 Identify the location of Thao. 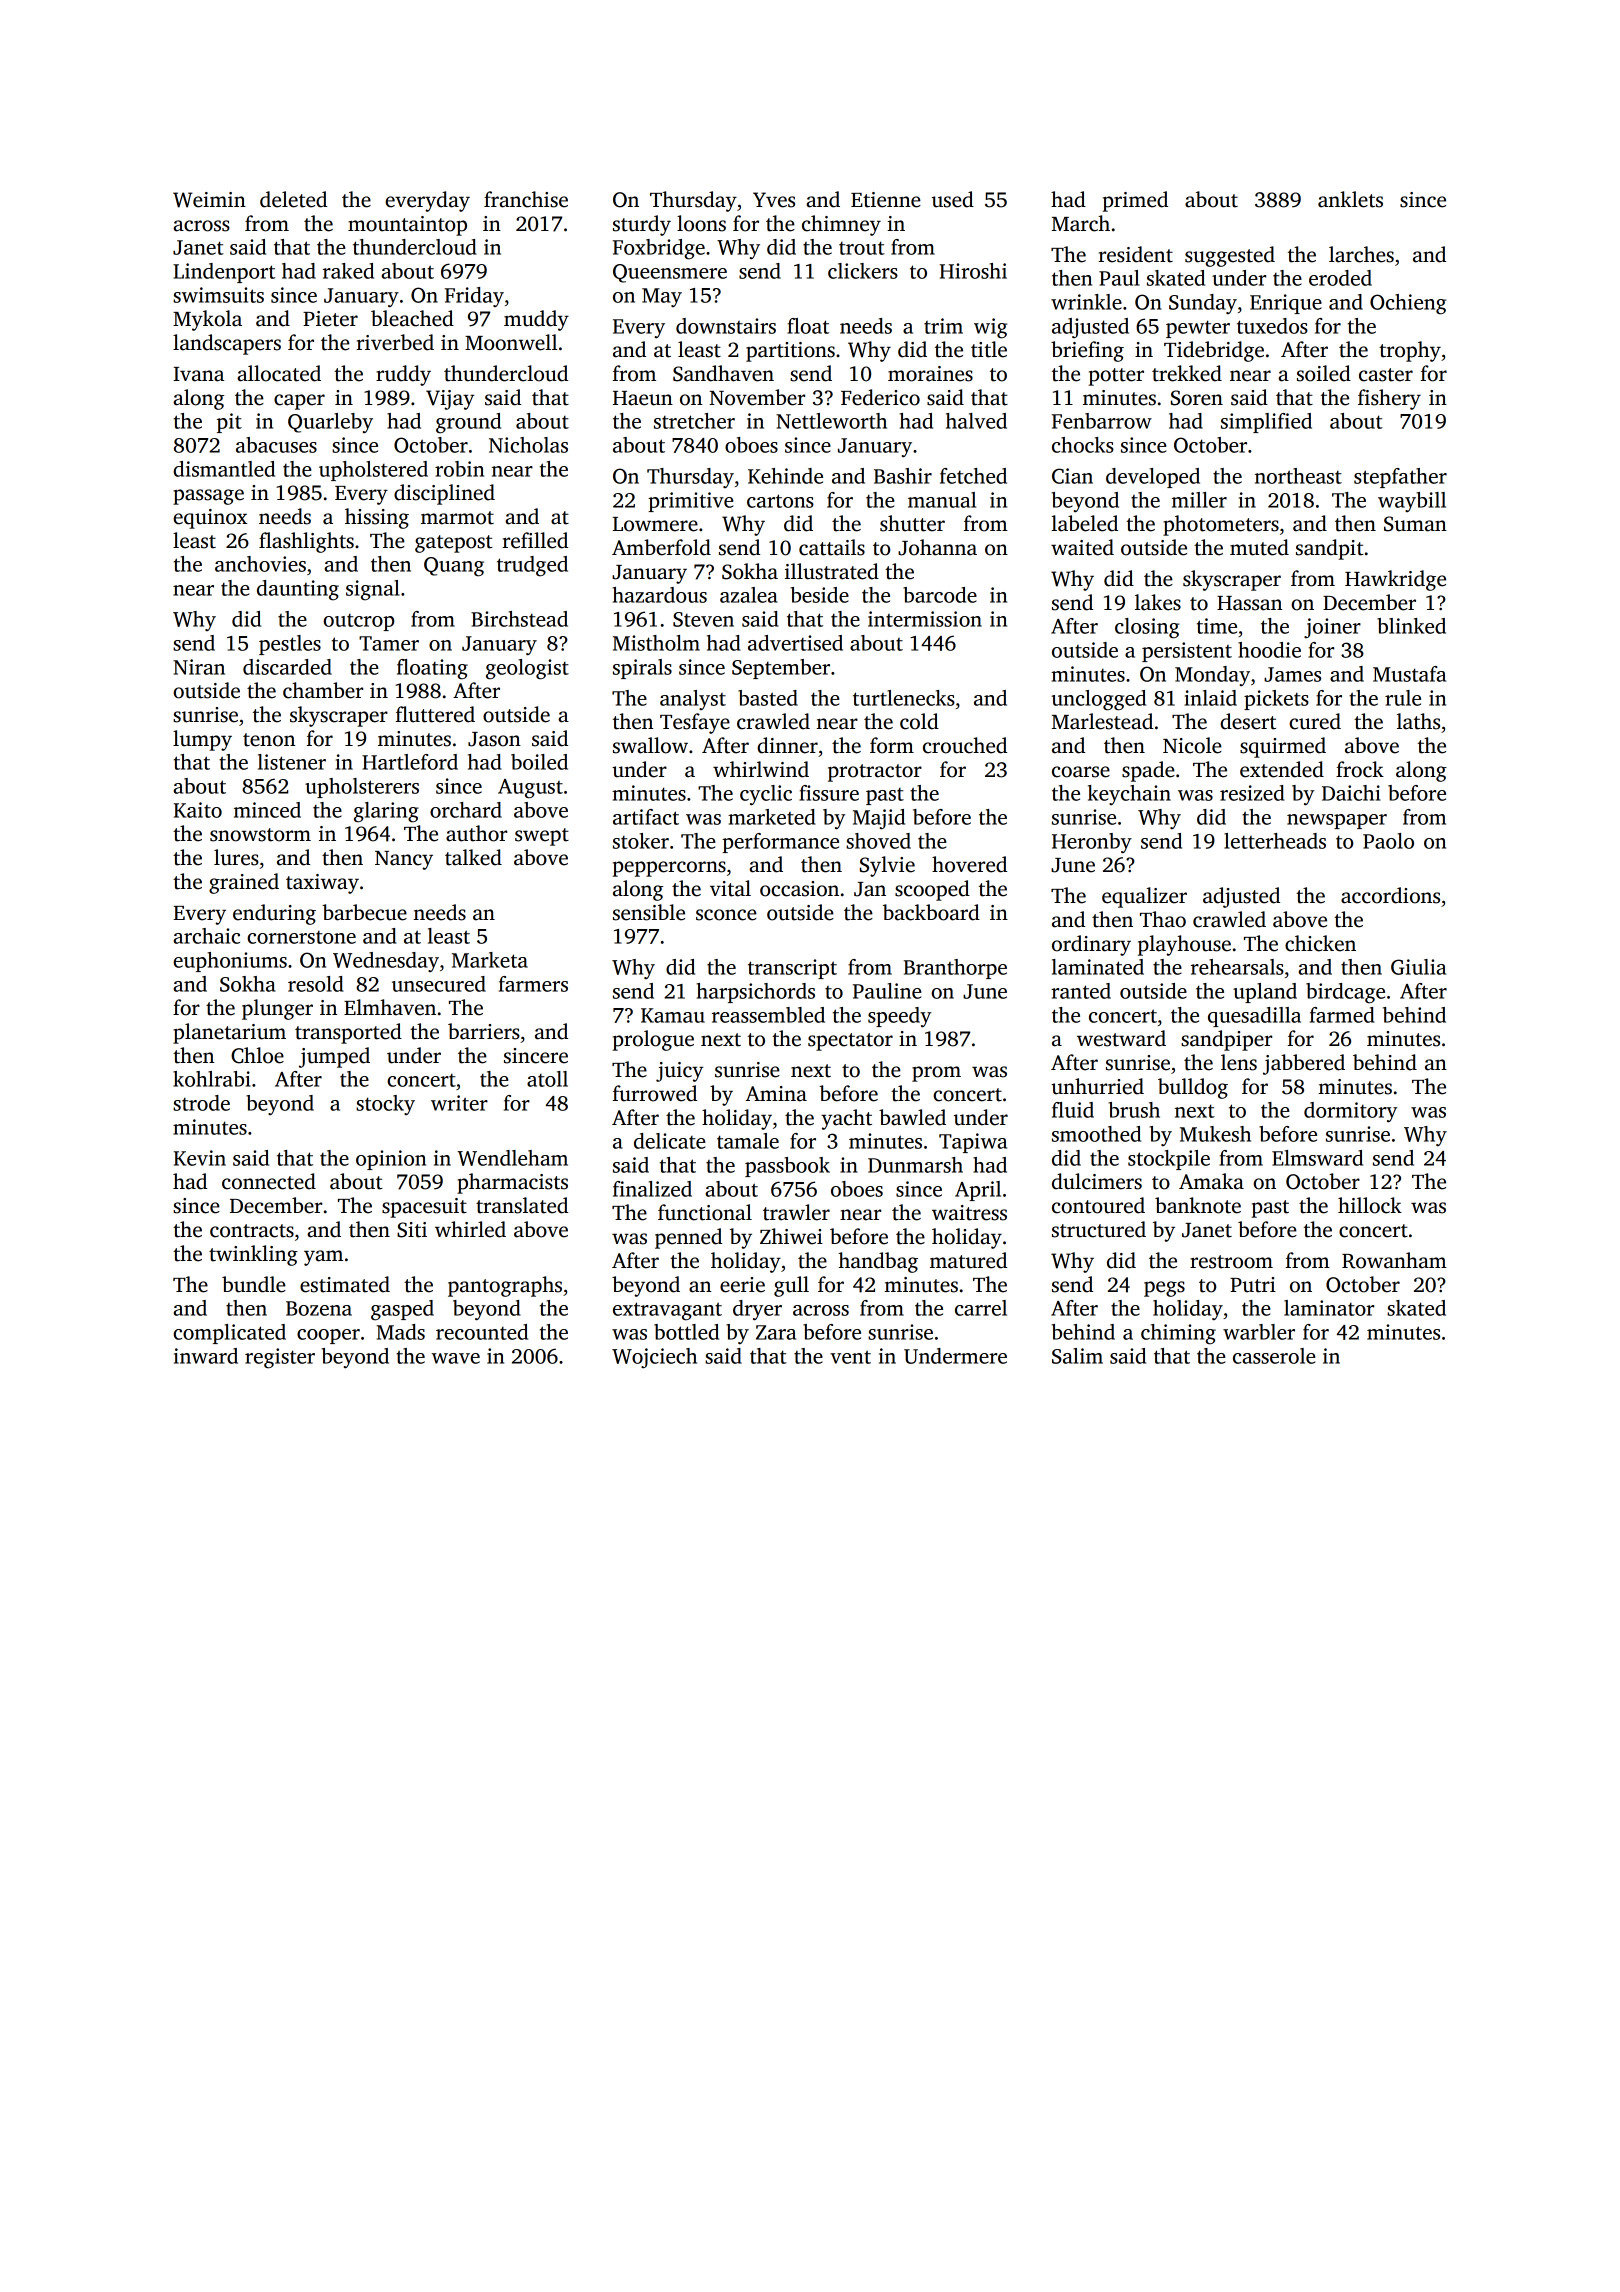
(1163, 919).
